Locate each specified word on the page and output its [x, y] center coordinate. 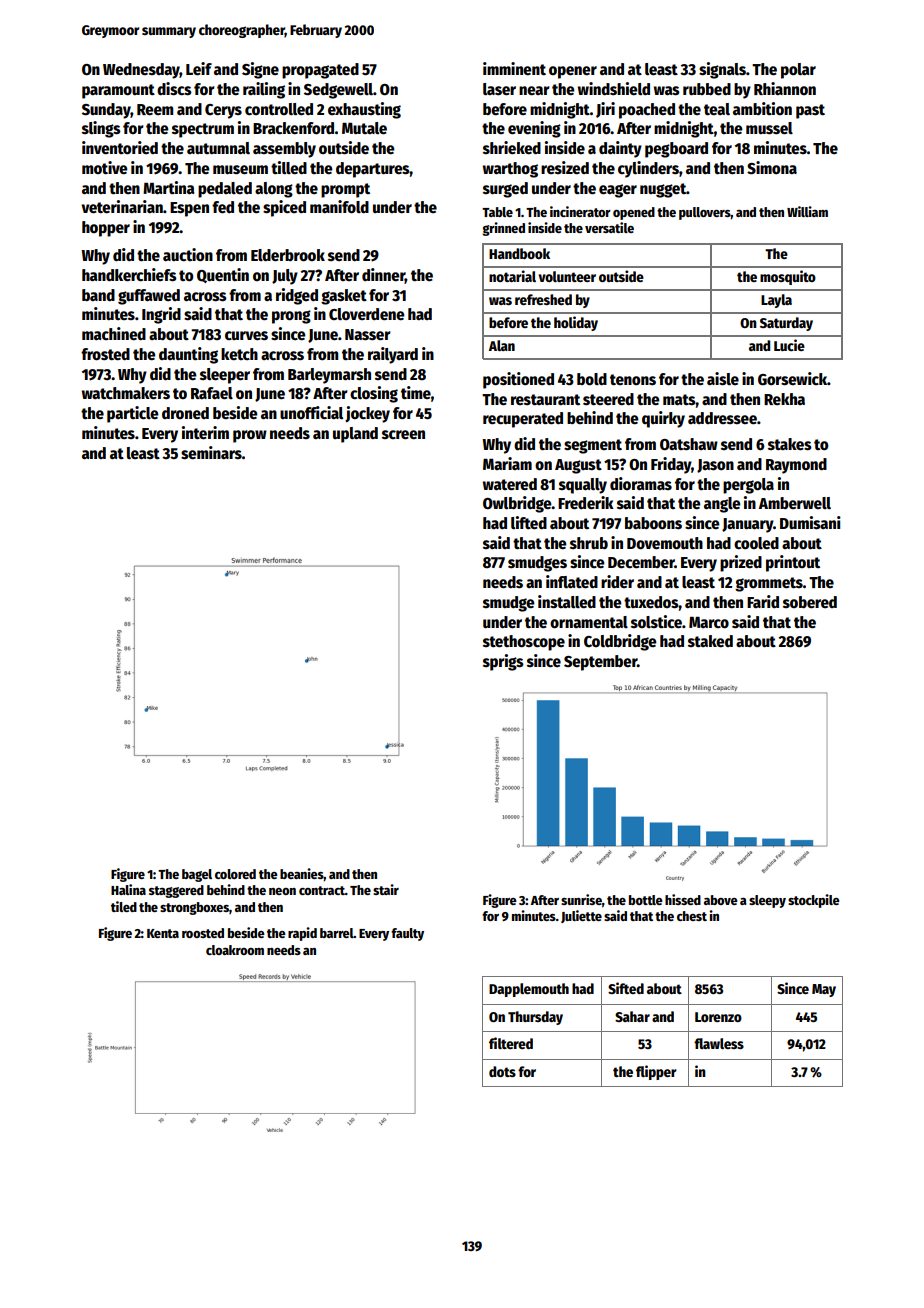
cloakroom [235, 950]
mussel [769, 128]
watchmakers [126, 393]
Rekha [784, 399]
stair [386, 889]
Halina [128, 889]
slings [101, 129]
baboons [653, 523]
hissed [683, 899]
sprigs [503, 662]
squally [583, 486]
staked [710, 641]
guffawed [149, 297]
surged [505, 190]
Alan [502, 345]
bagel [197, 875]
